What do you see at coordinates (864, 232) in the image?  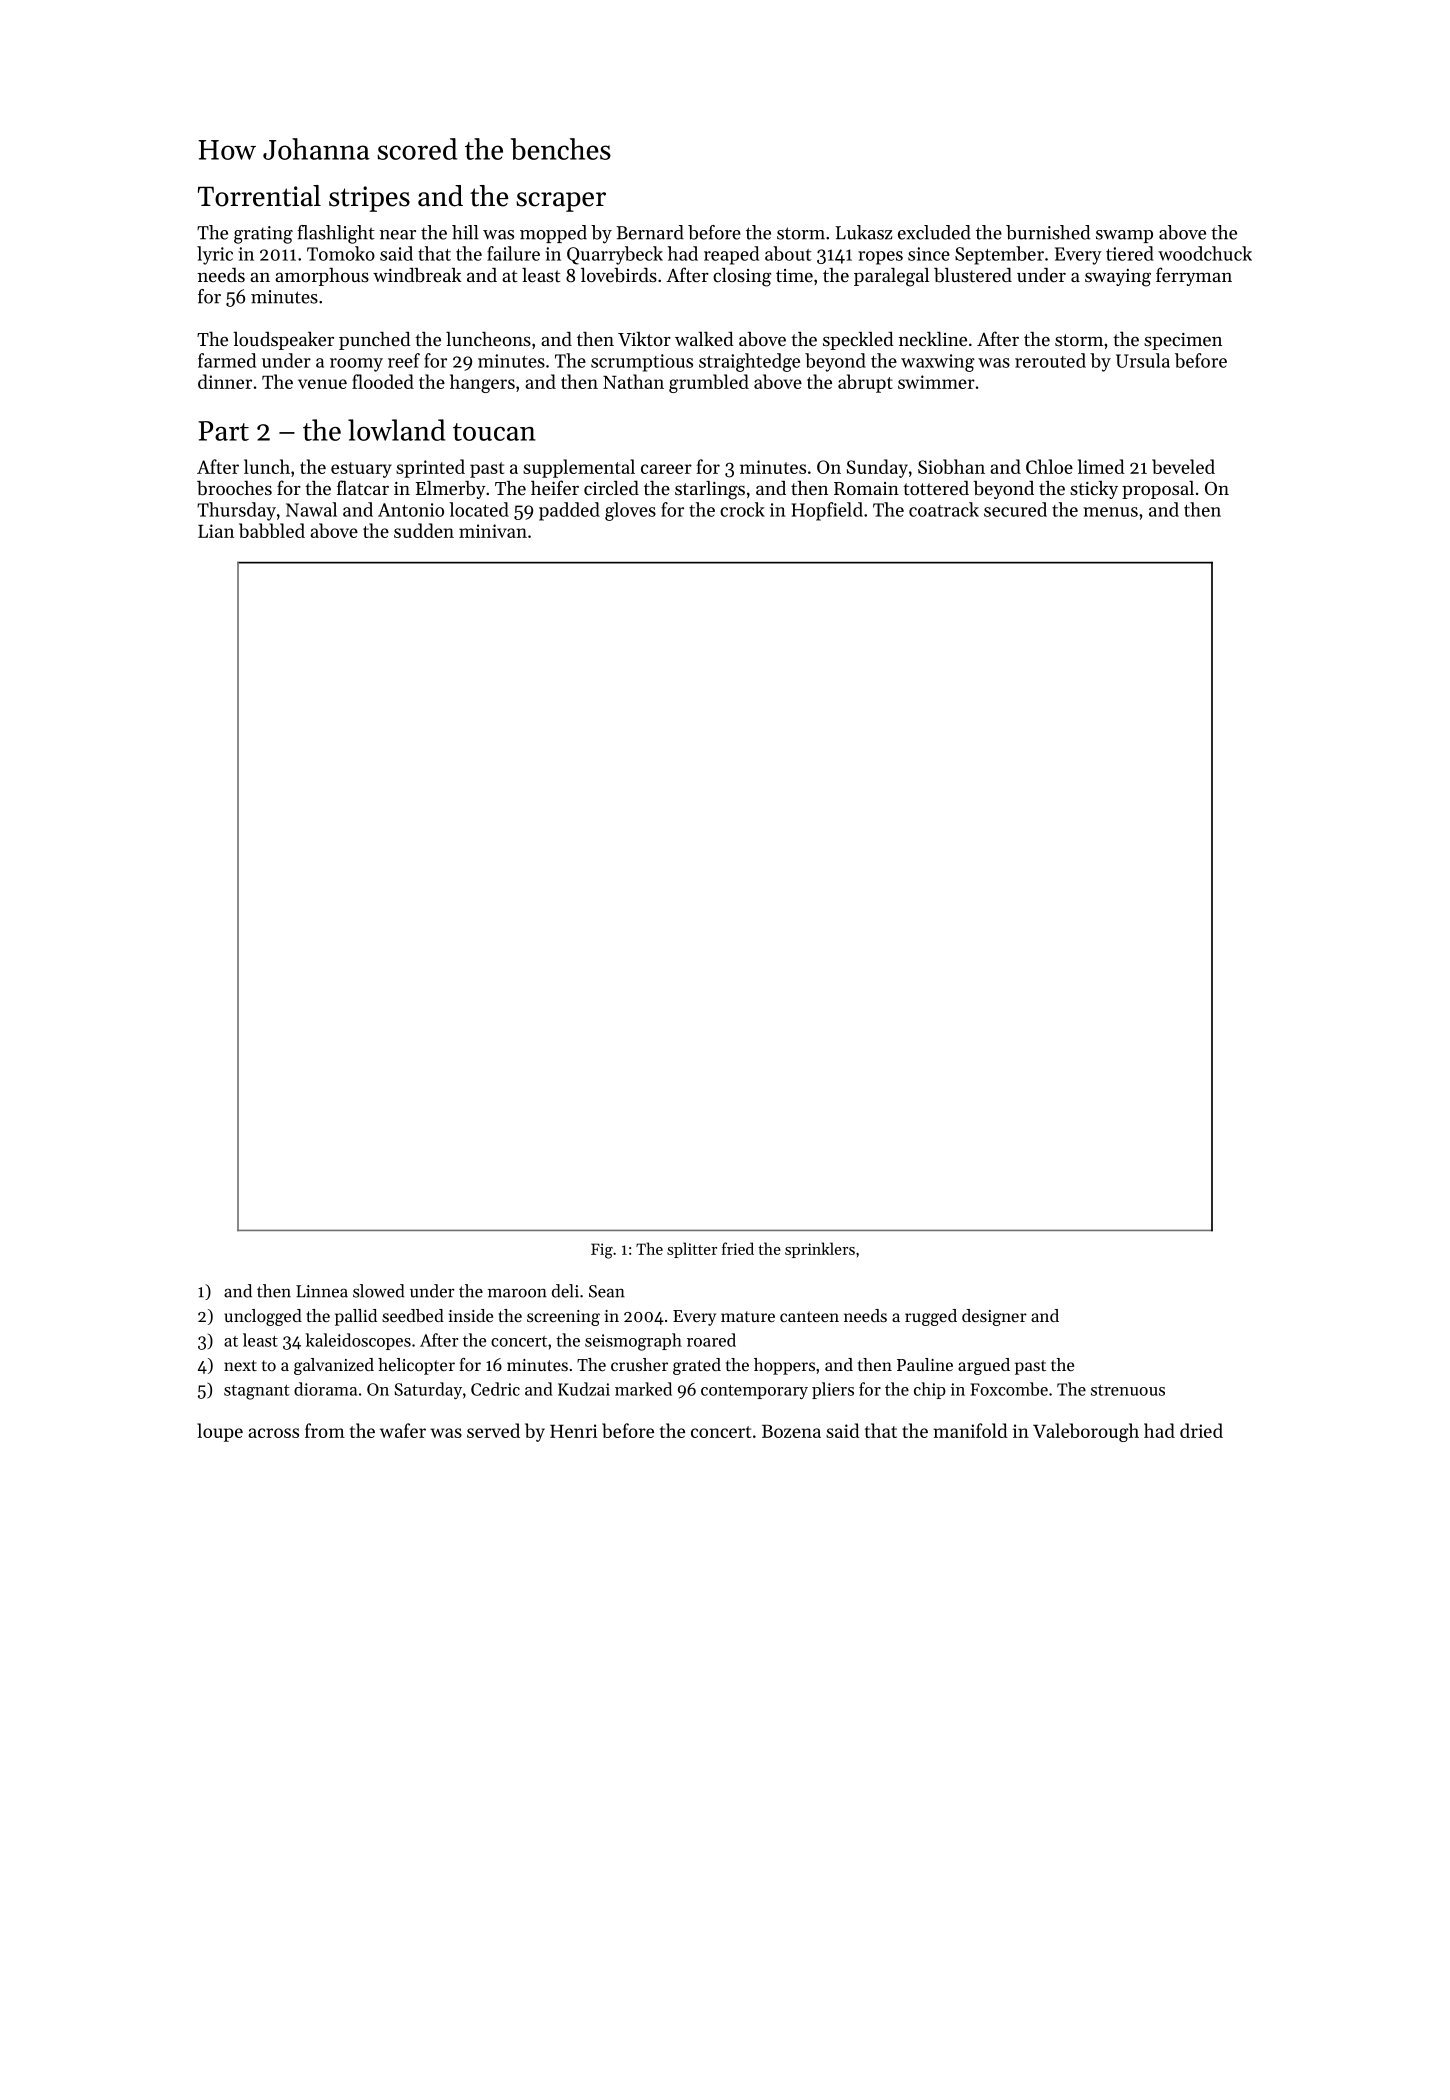 I see `Lukasz` at bounding box center [864, 232].
